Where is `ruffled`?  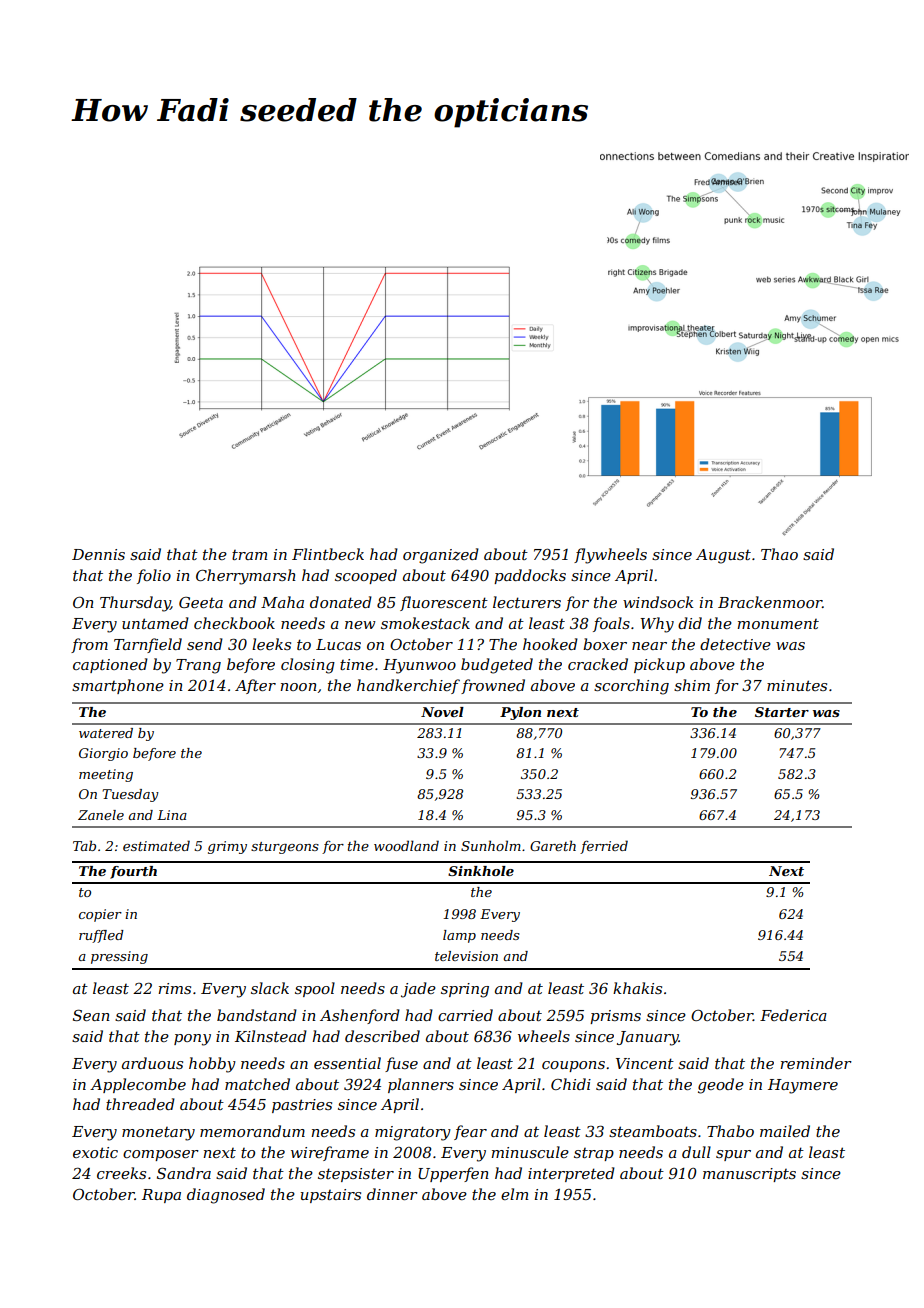 ruffled is located at coordinates (101, 936).
